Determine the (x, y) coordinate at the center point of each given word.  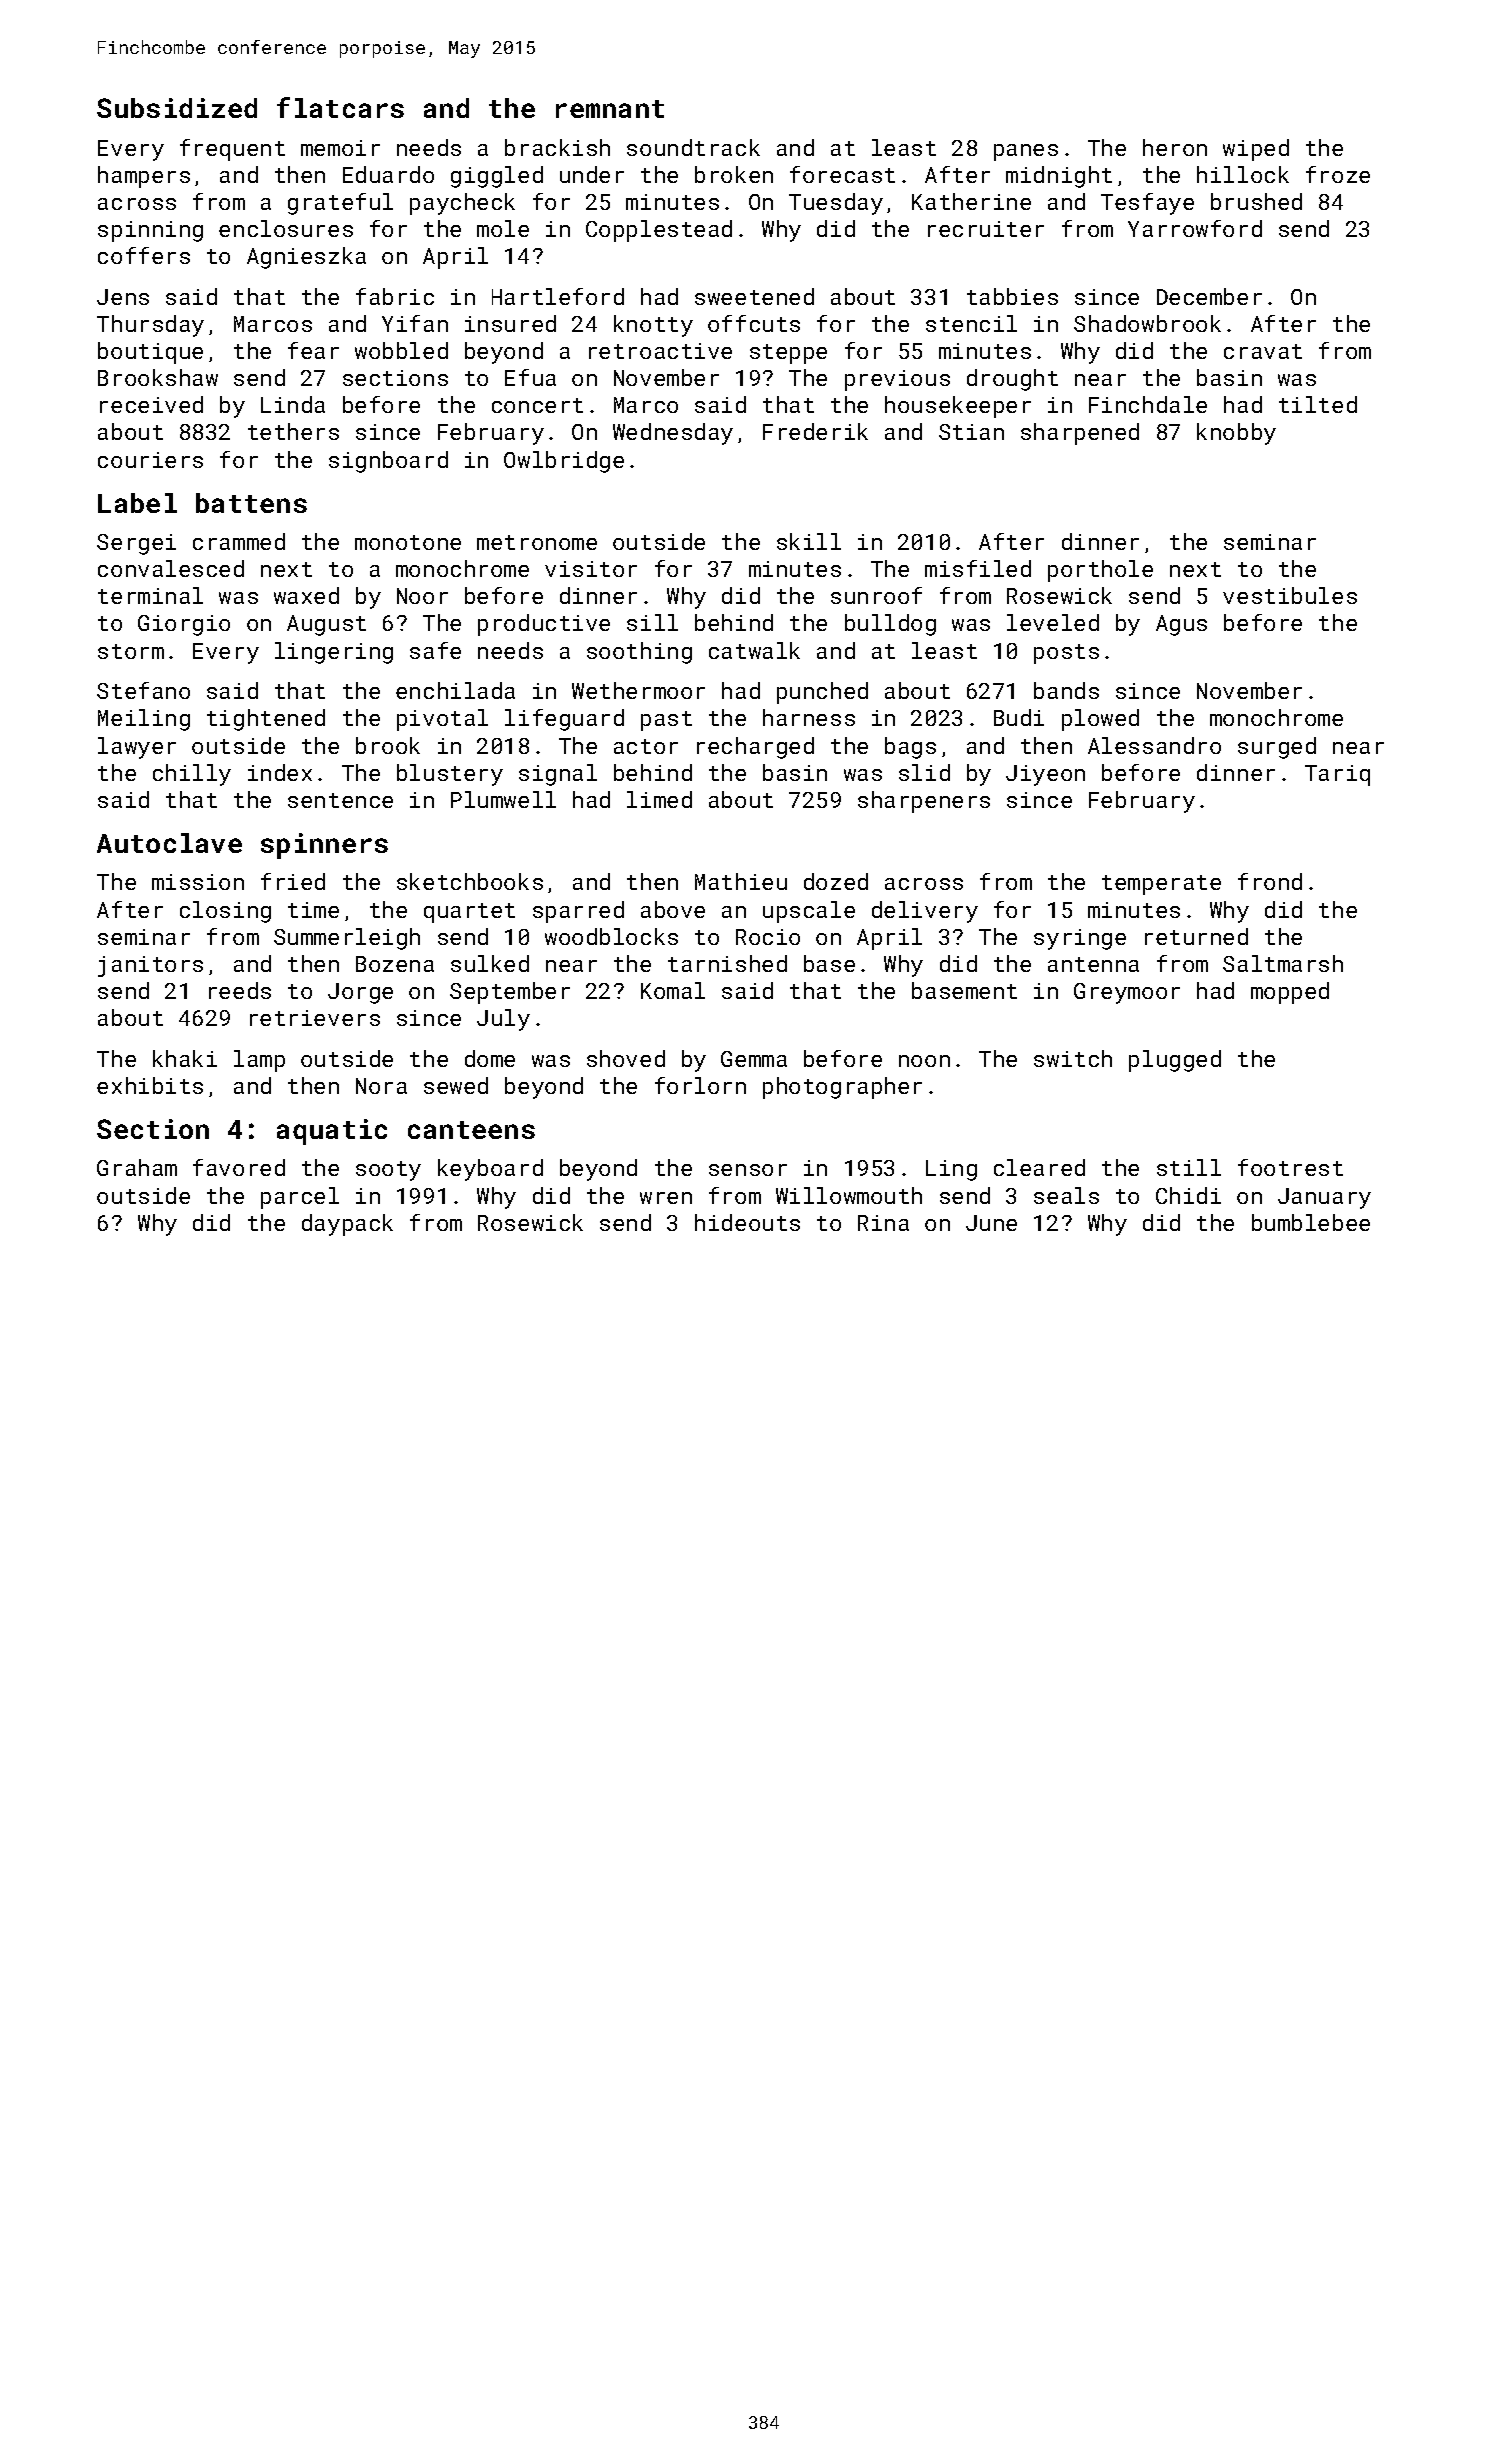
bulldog (890, 625)
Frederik (815, 431)
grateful (340, 204)
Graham (137, 1167)
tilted (1318, 404)
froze (1338, 174)
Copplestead (659, 231)
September (510, 993)
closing (225, 912)
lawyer (137, 748)
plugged (1175, 1061)
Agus (1181, 625)
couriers (150, 460)
